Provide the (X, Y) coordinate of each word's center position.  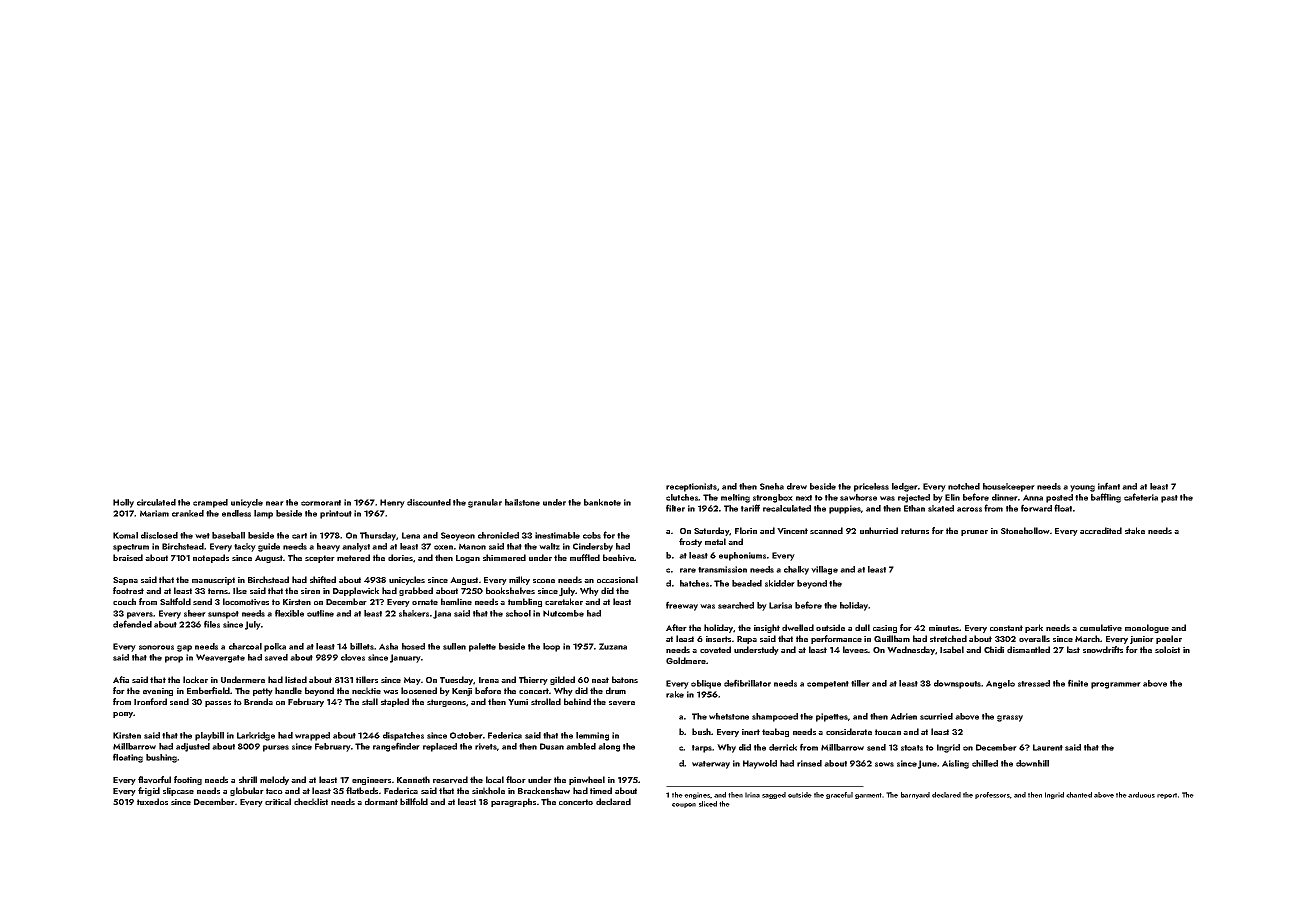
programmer (1116, 685)
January (405, 658)
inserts (718, 639)
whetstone (729, 716)
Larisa (780, 605)
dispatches (403, 736)
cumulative (1101, 628)
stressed (1034, 683)
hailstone (522, 502)
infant (1109, 486)
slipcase (178, 791)
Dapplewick (356, 591)
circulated (156, 502)
